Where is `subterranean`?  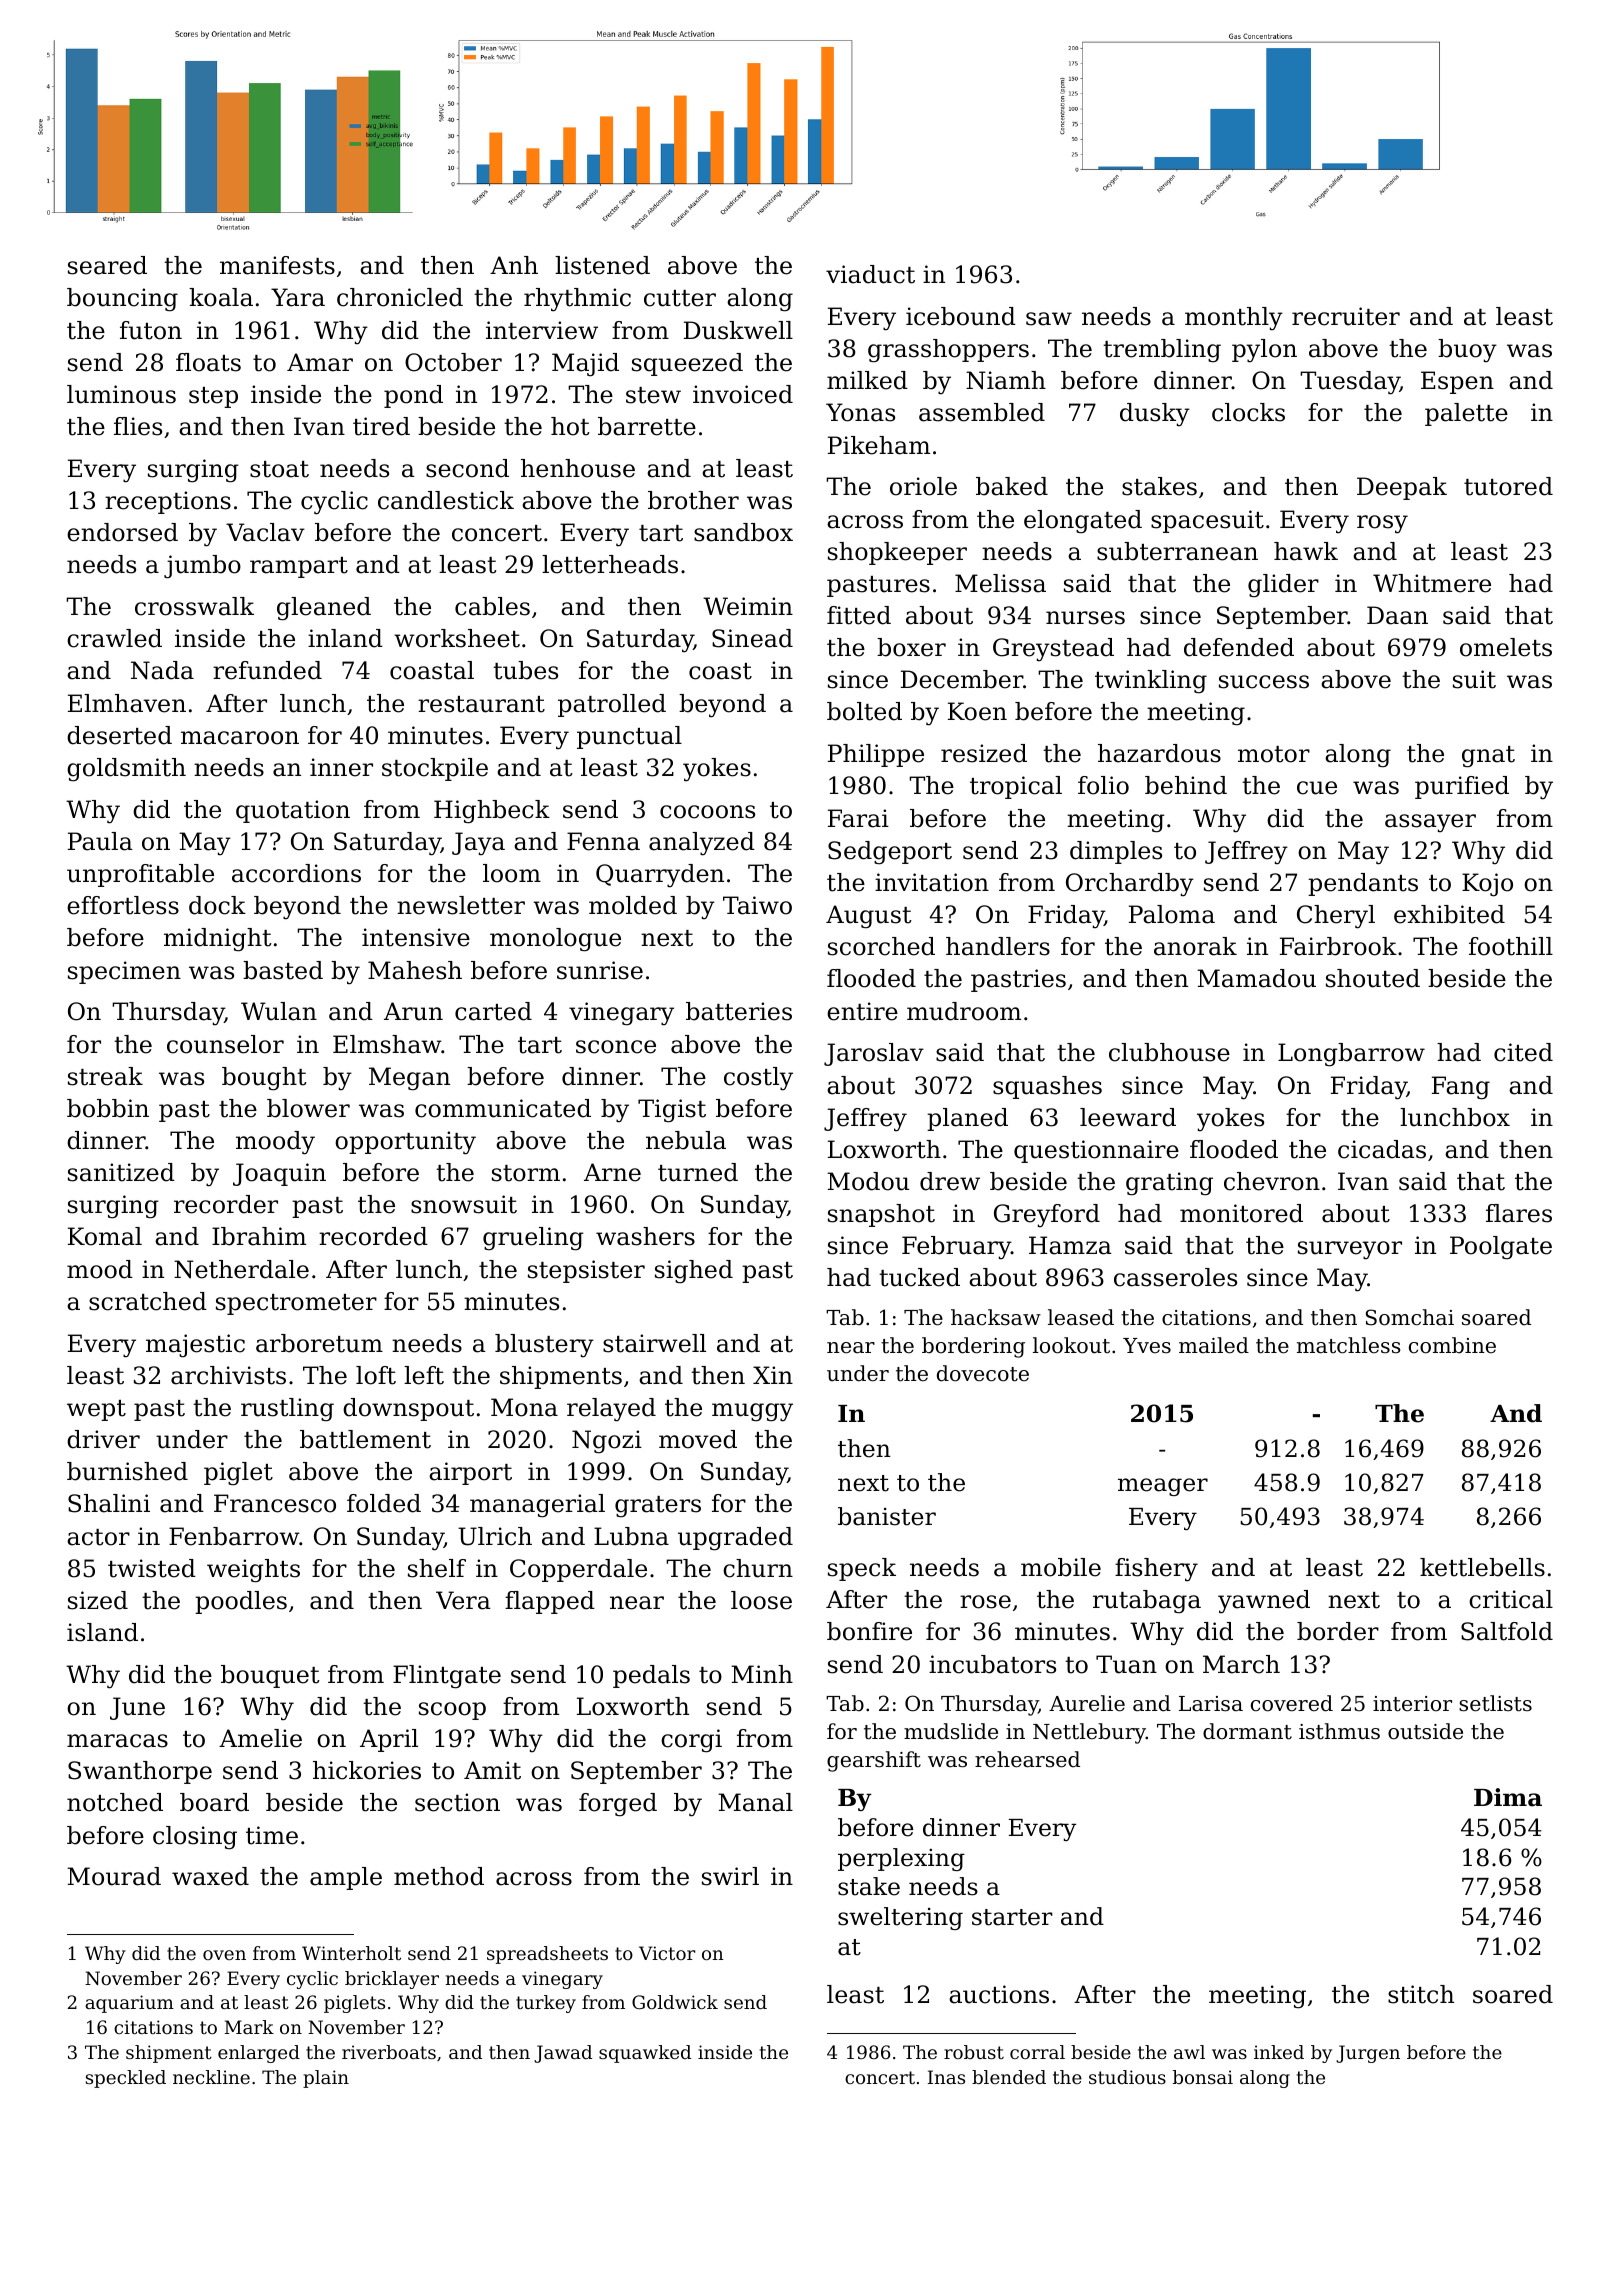
subterranean is located at coordinates (1177, 551).
